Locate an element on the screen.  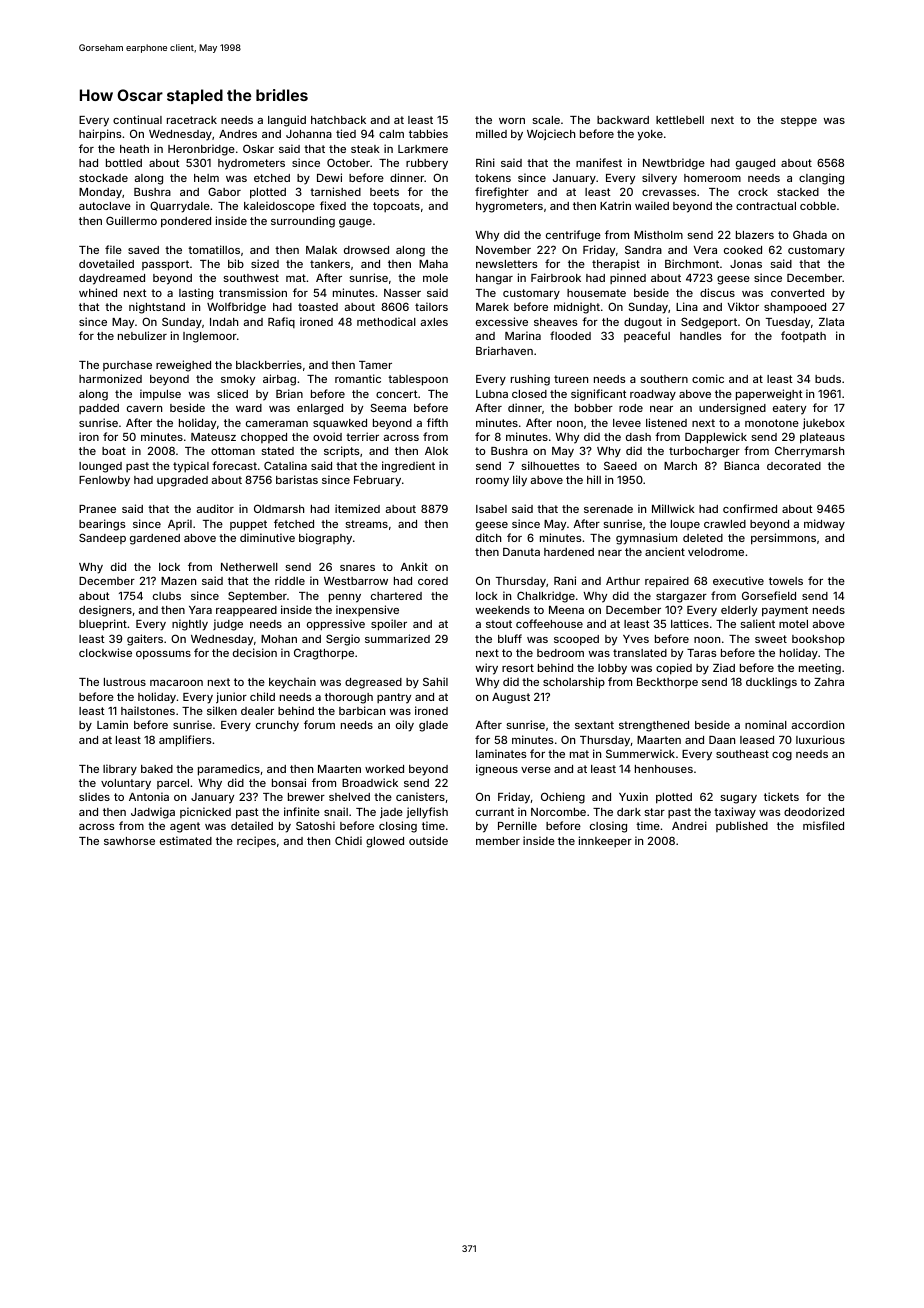
Fairbrook is located at coordinates (556, 277).
